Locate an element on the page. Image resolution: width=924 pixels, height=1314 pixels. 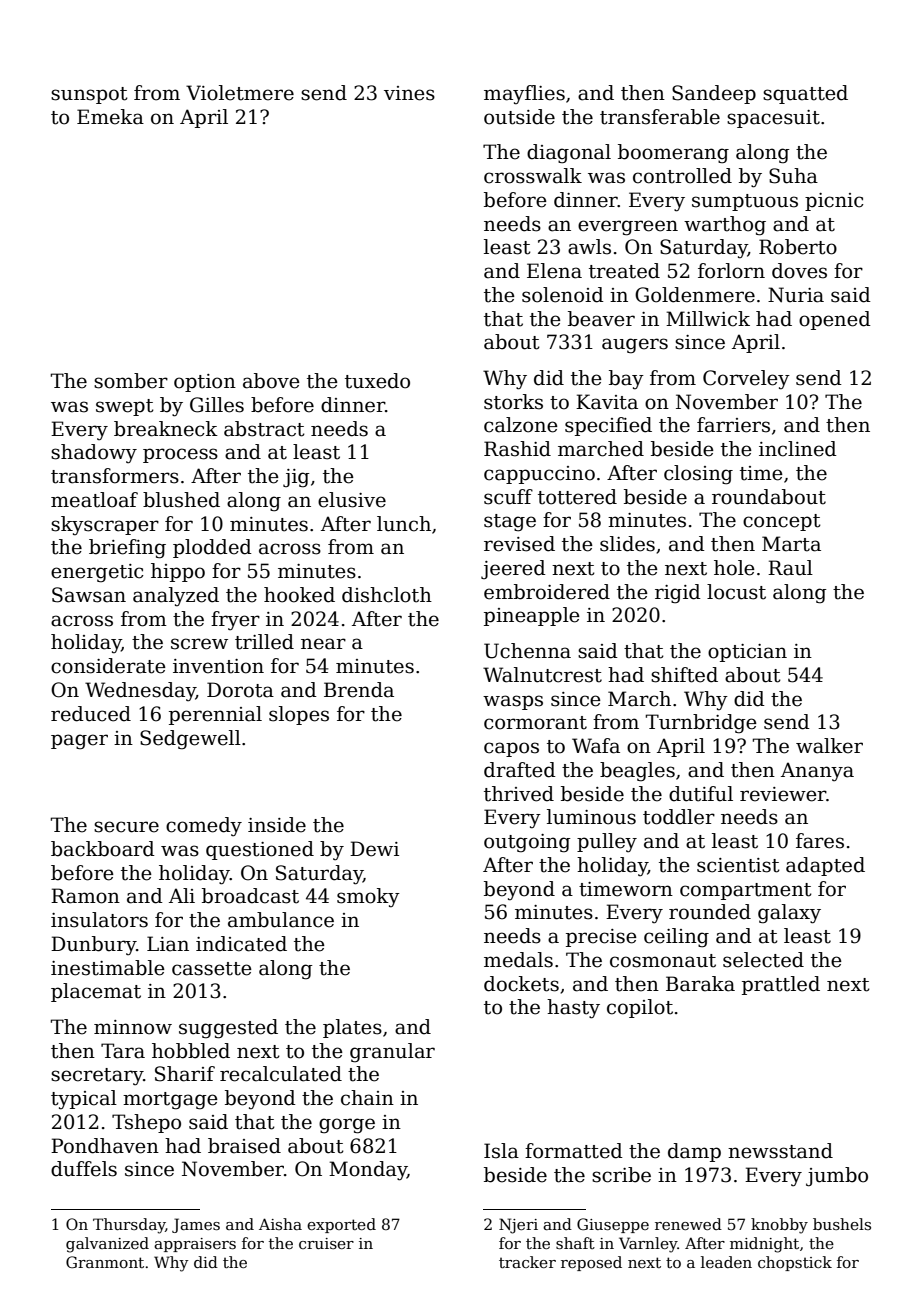
insulators is located at coordinates (99, 920).
